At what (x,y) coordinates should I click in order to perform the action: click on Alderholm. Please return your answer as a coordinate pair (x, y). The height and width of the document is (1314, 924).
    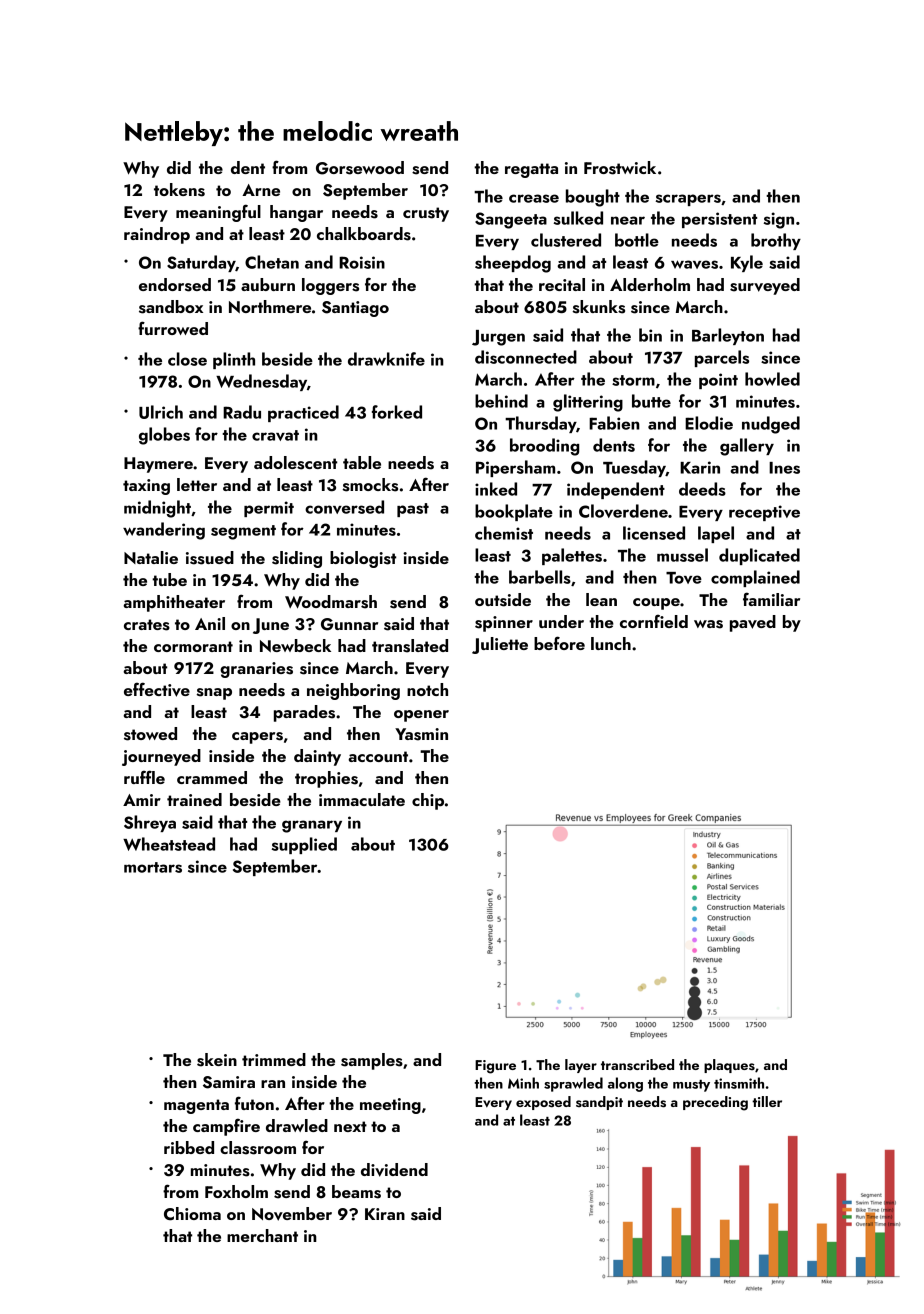
    Looking at the image, I should click on (650, 284).
